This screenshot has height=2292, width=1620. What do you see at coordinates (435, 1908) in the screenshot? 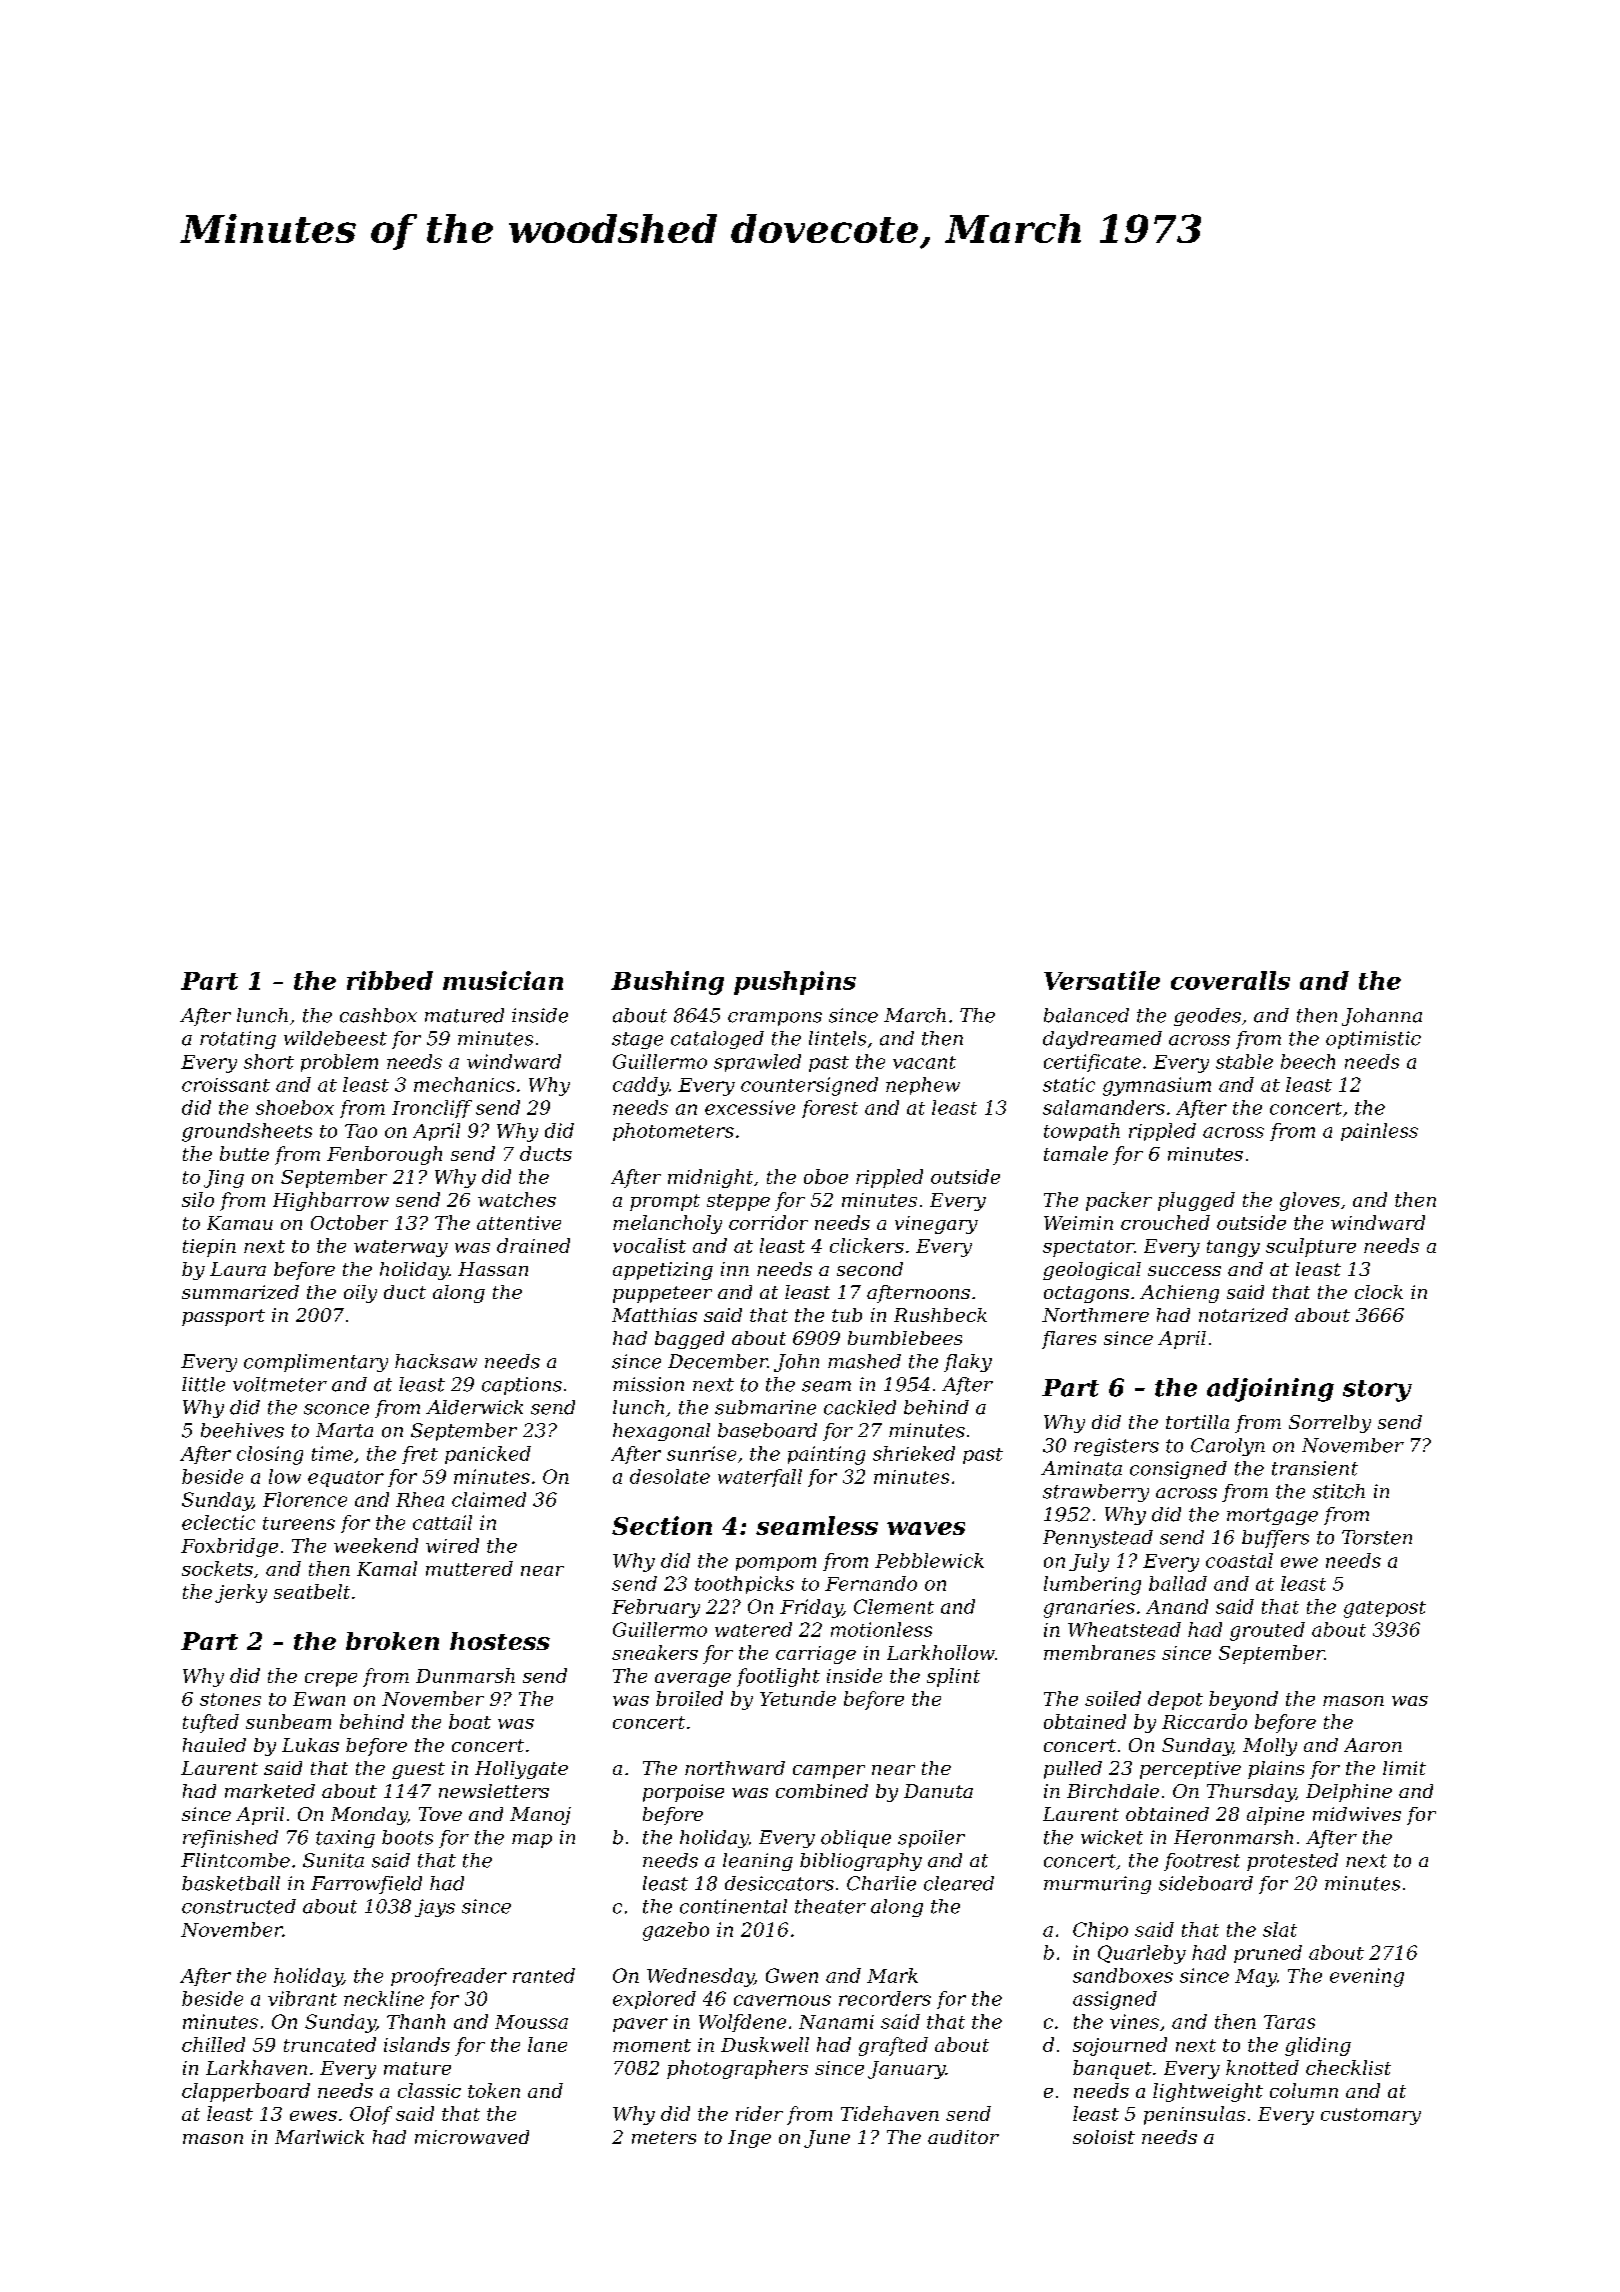
I see `jays` at bounding box center [435, 1908].
